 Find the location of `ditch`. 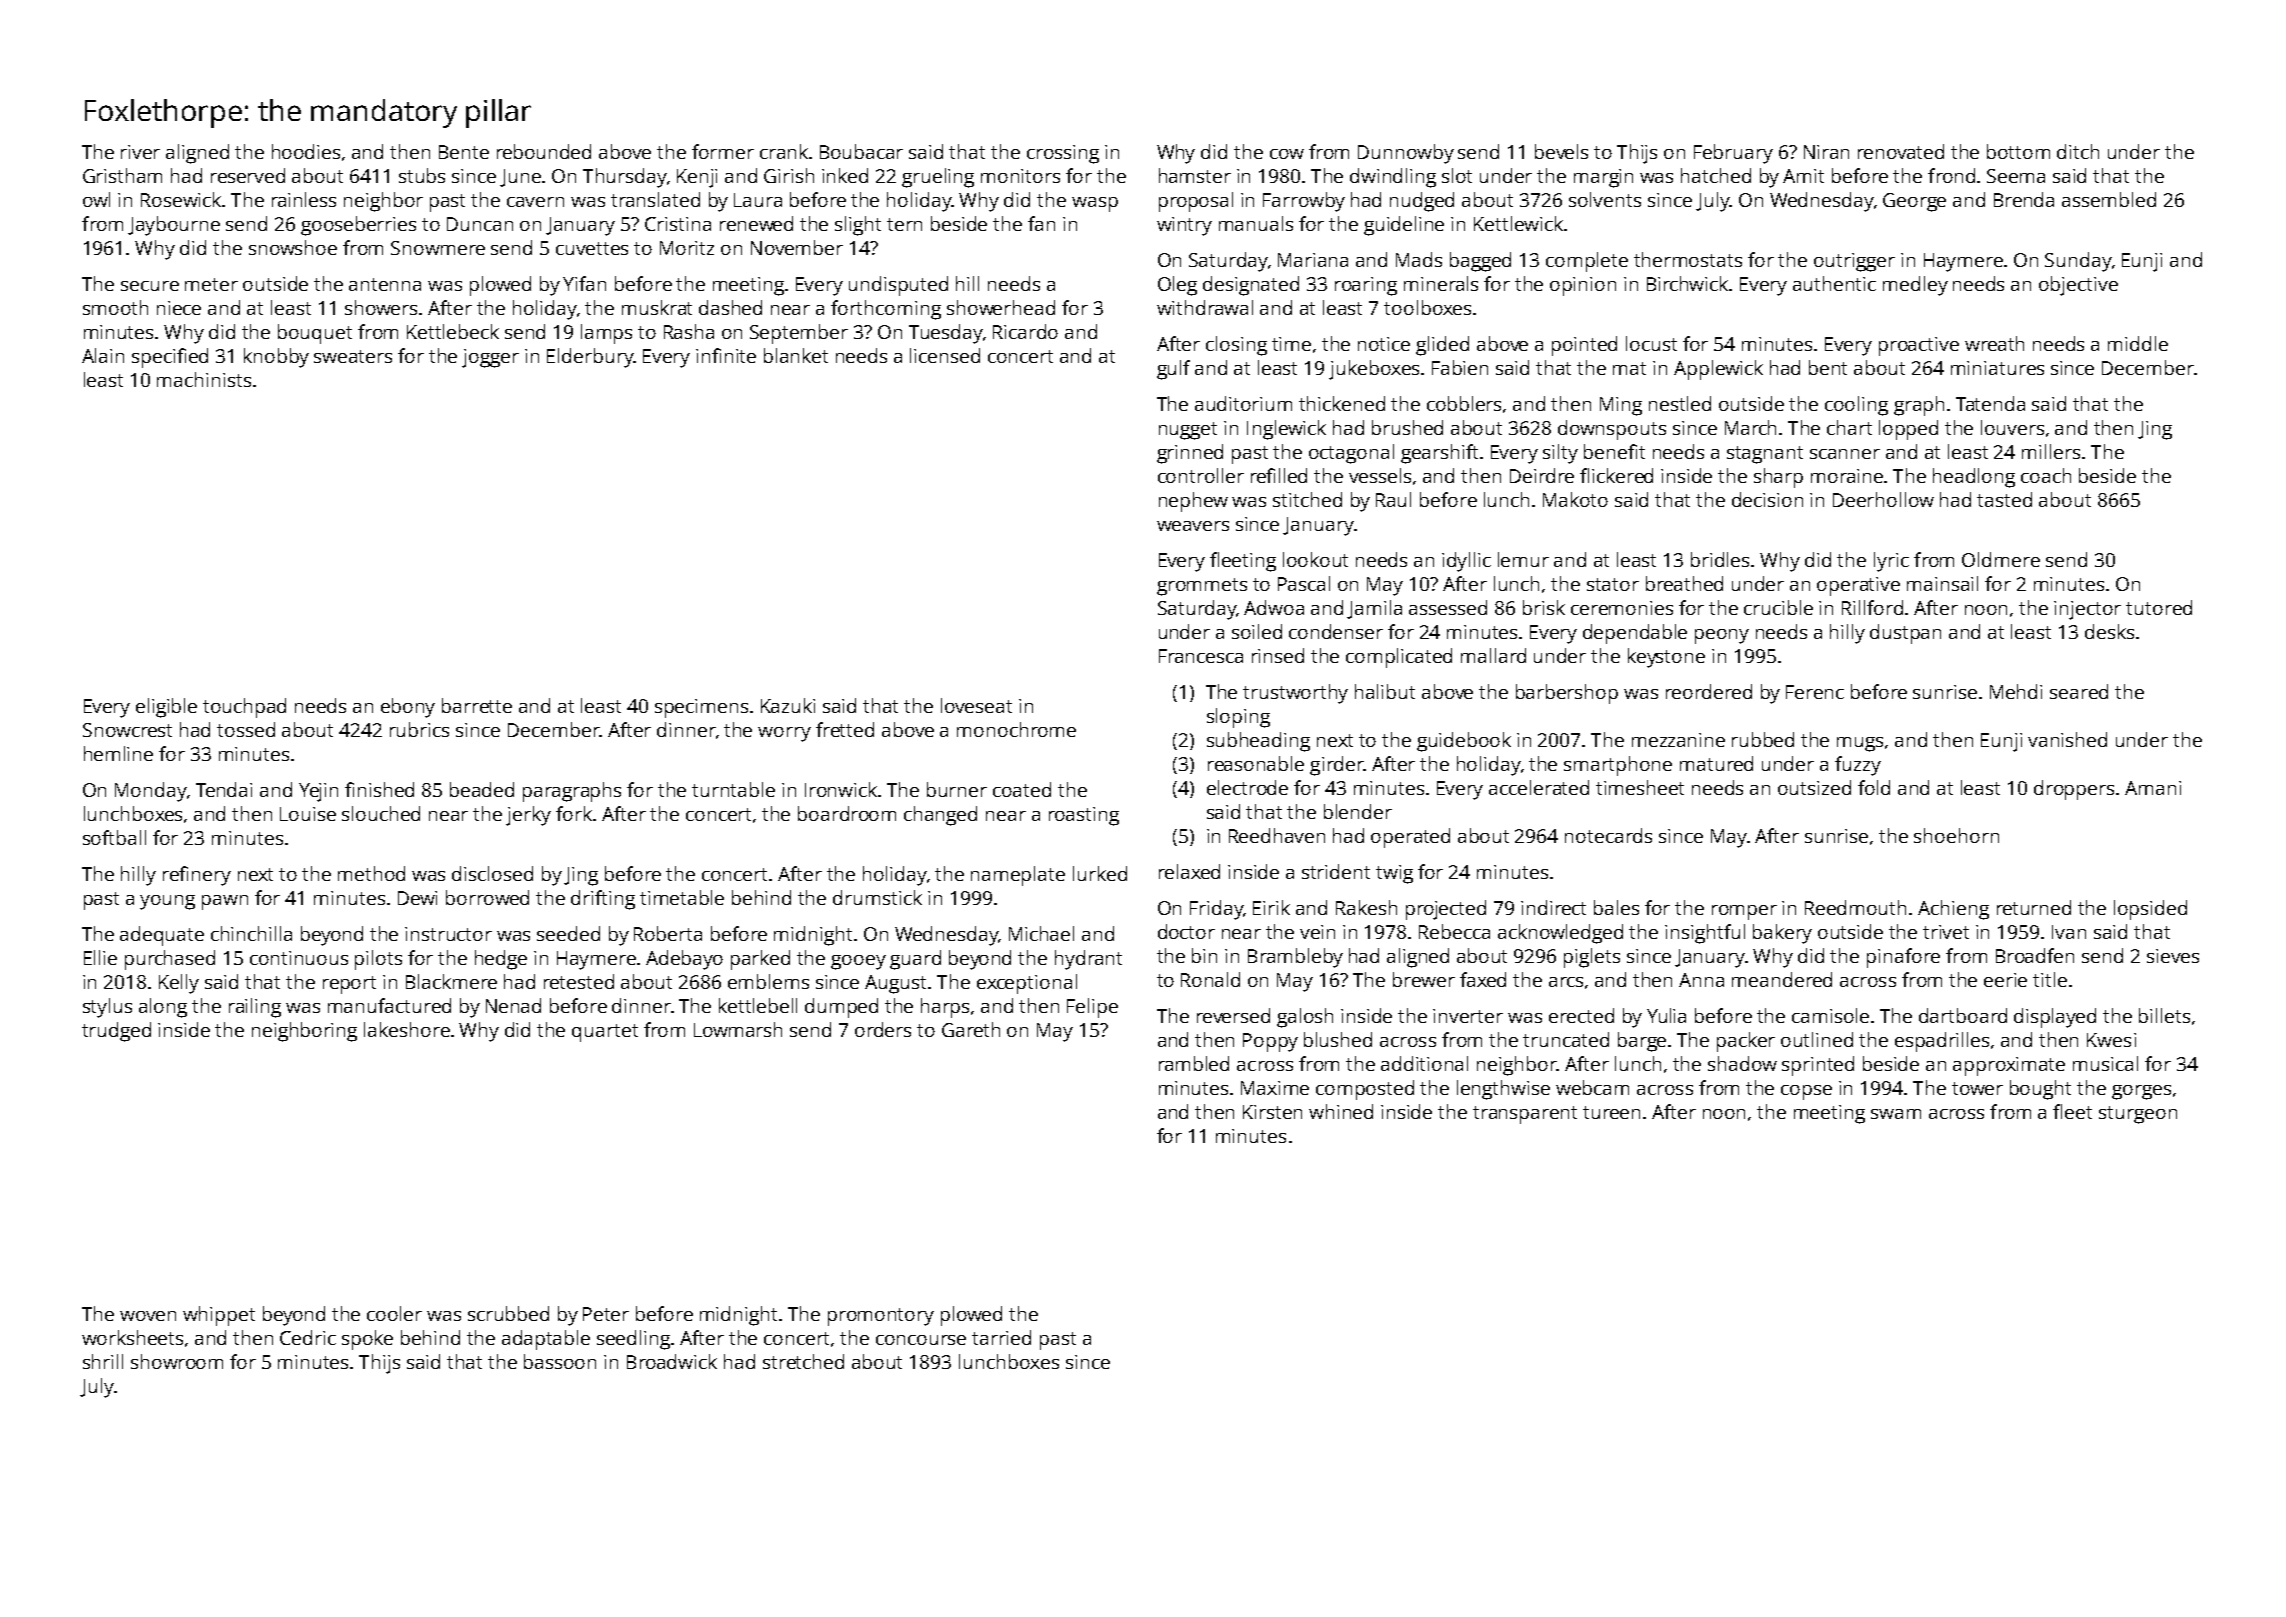

ditch is located at coordinates (2078, 151).
